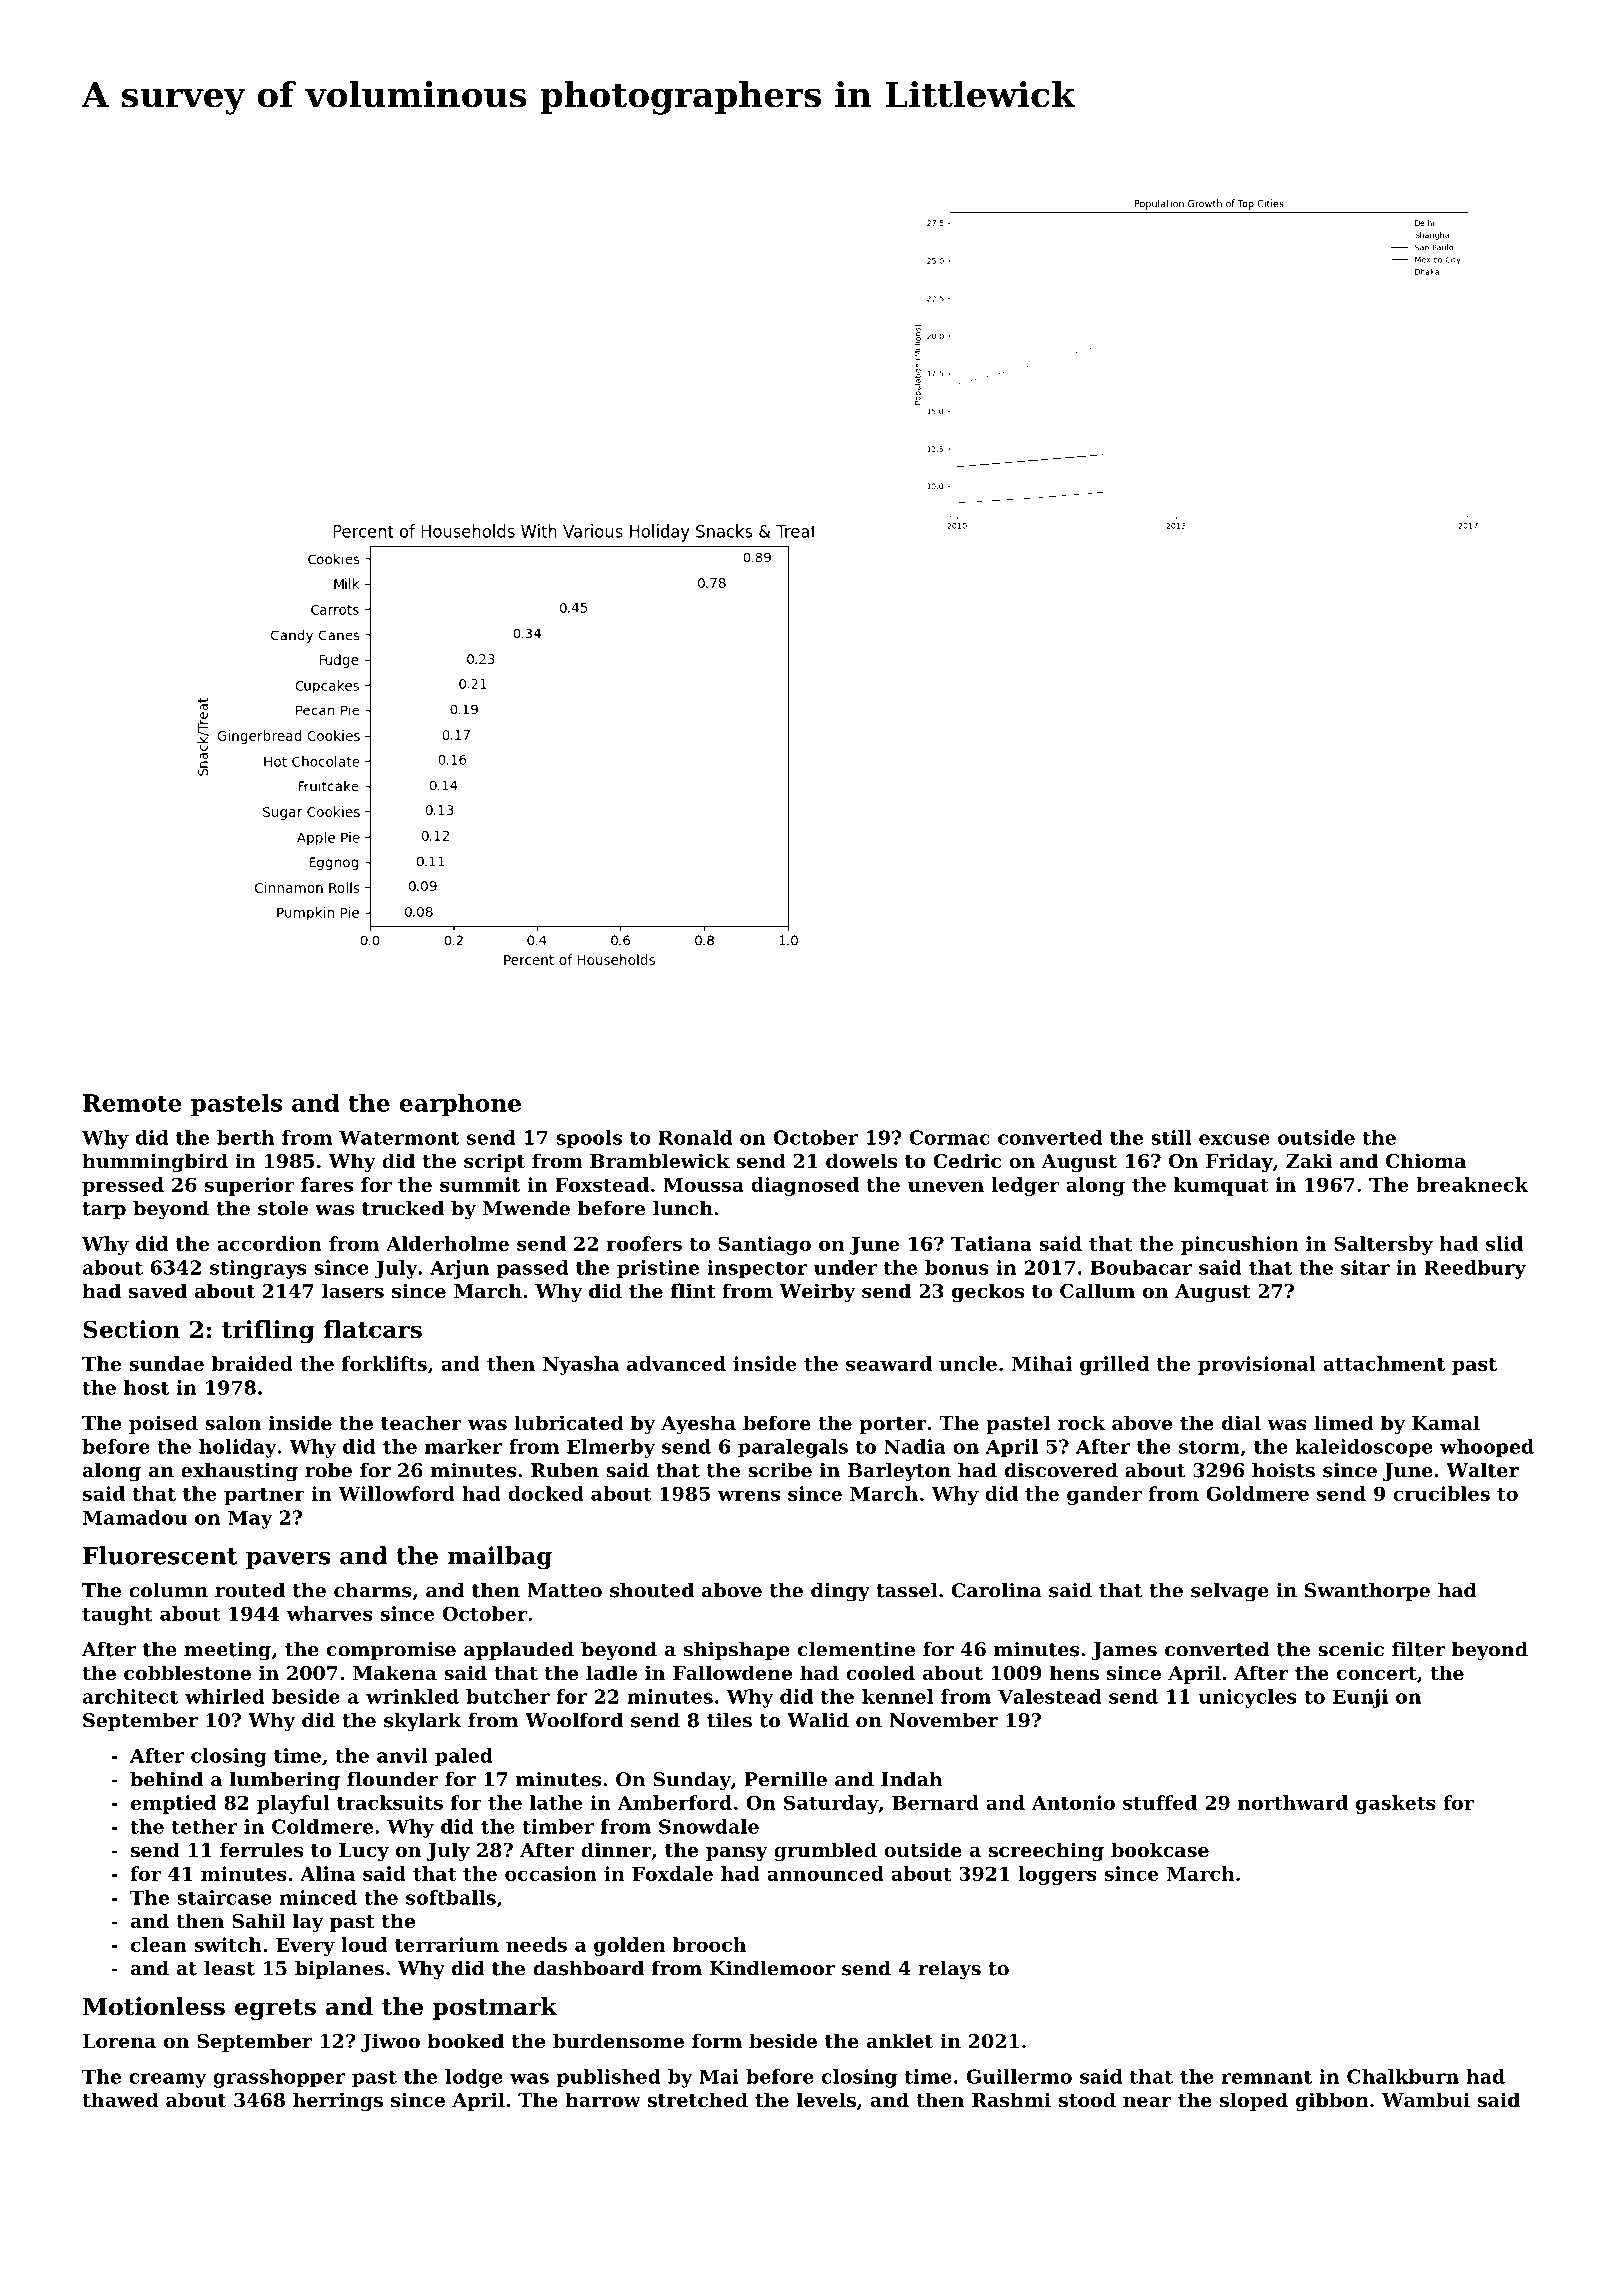  What do you see at coordinates (676, 1363) in the document?
I see `advanced` at bounding box center [676, 1363].
